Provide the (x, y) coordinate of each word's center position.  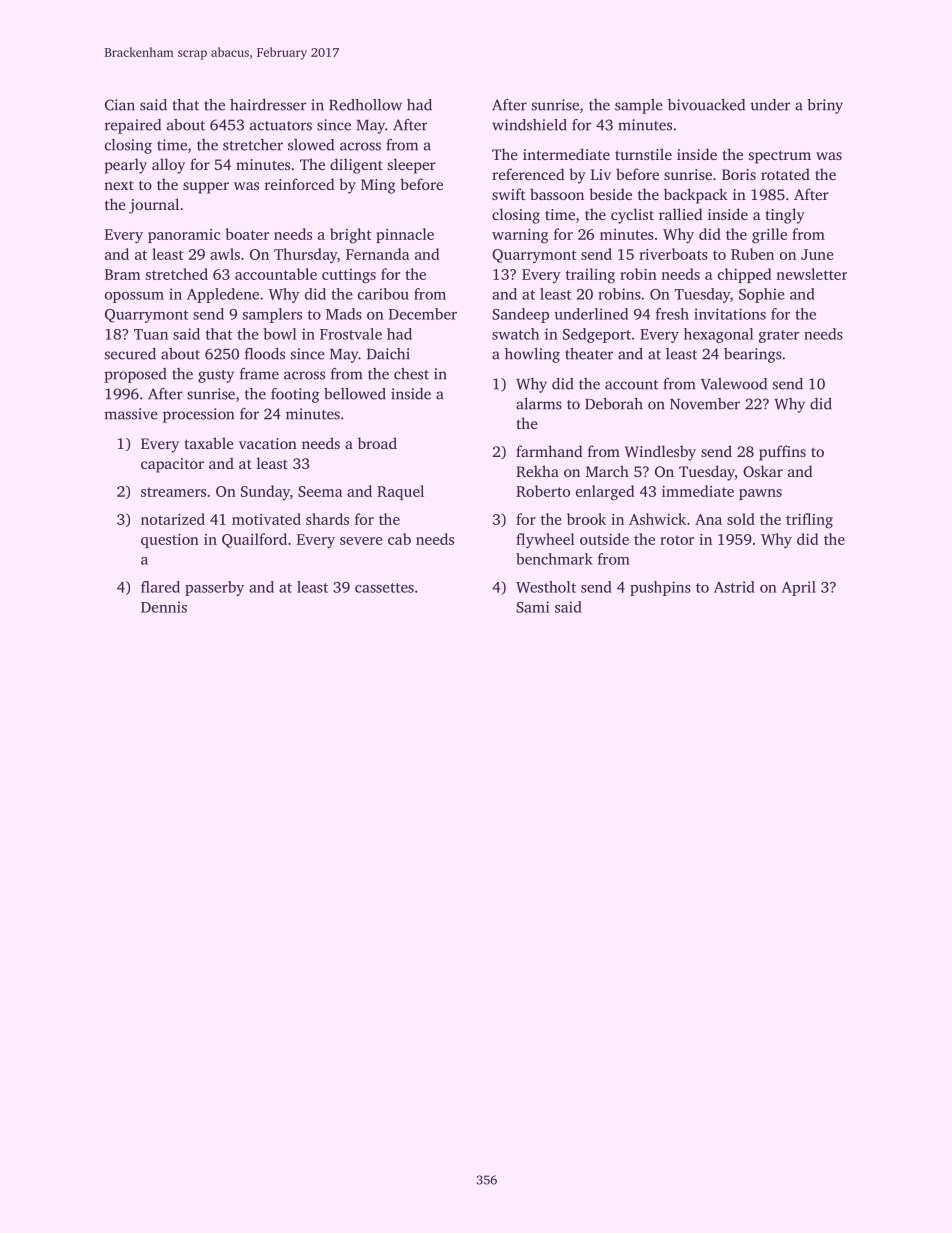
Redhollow (365, 105)
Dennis (164, 607)
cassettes (384, 588)
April (799, 588)
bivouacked (706, 105)
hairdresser (268, 105)
